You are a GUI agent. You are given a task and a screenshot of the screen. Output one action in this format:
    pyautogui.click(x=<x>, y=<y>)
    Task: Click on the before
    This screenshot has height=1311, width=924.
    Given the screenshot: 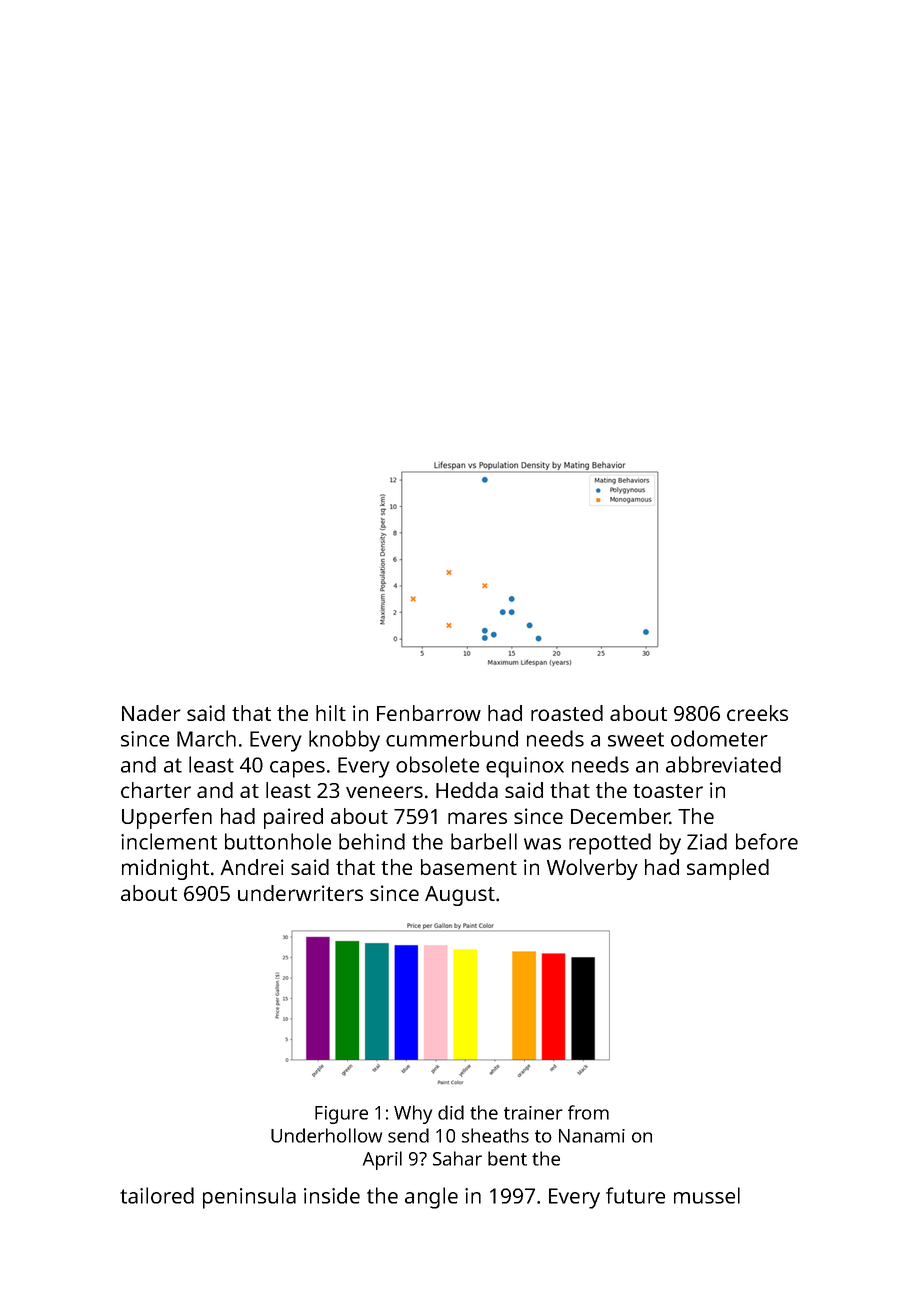 What is the action you would take?
    pyautogui.click(x=767, y=841)
